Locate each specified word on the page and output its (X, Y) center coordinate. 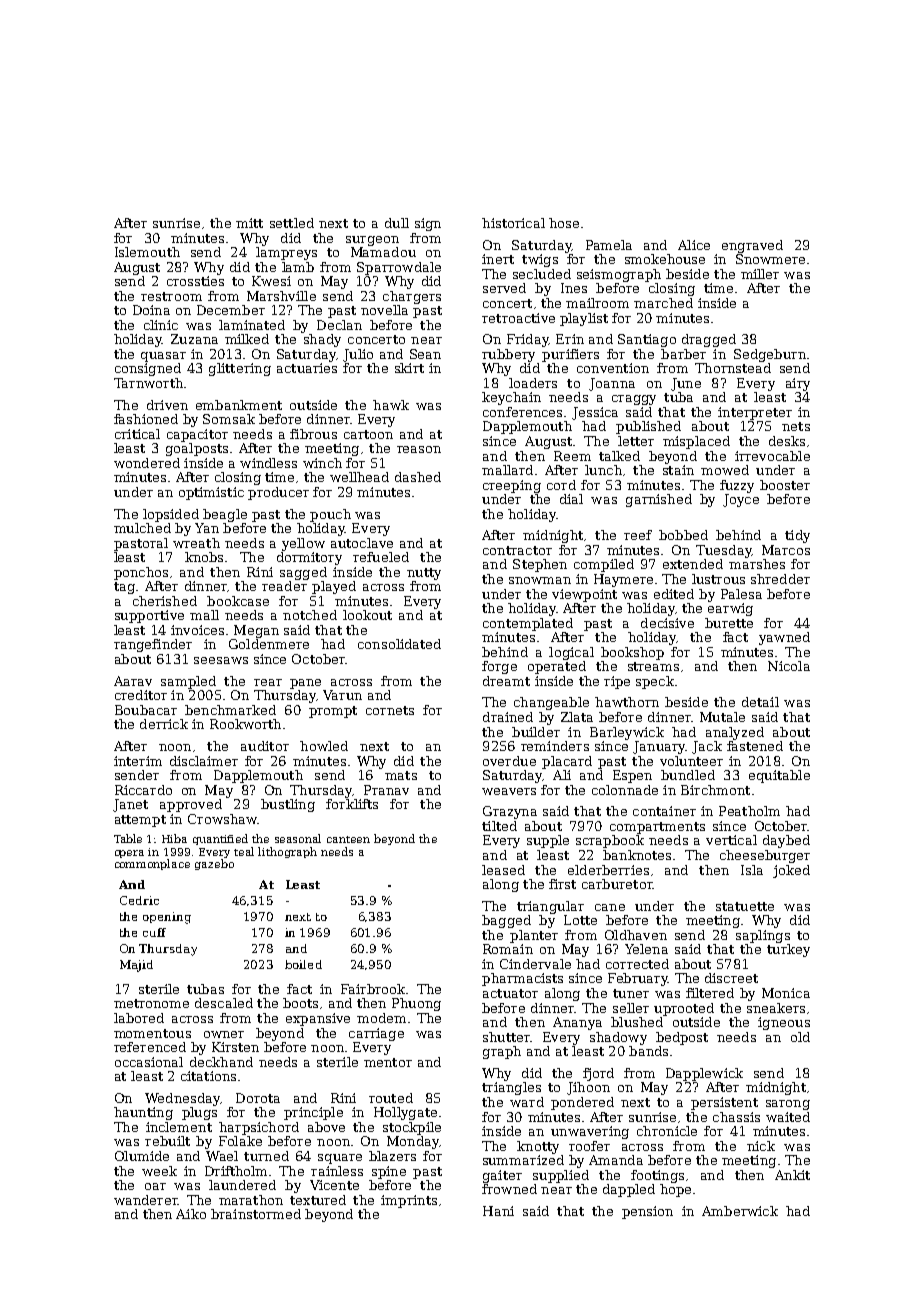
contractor (517, 550)
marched (663, 303)
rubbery (508, 355)
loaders (533, 383)
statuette (745, 906)
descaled (224, 1003)
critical (137, 434)
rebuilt (167, 1141)
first (562, 884)
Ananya (577, 1023)
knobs (204, 557)
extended (693, 564)
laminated (252, 325)
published (648, 427)
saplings (763, 936)
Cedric (139, 900)
